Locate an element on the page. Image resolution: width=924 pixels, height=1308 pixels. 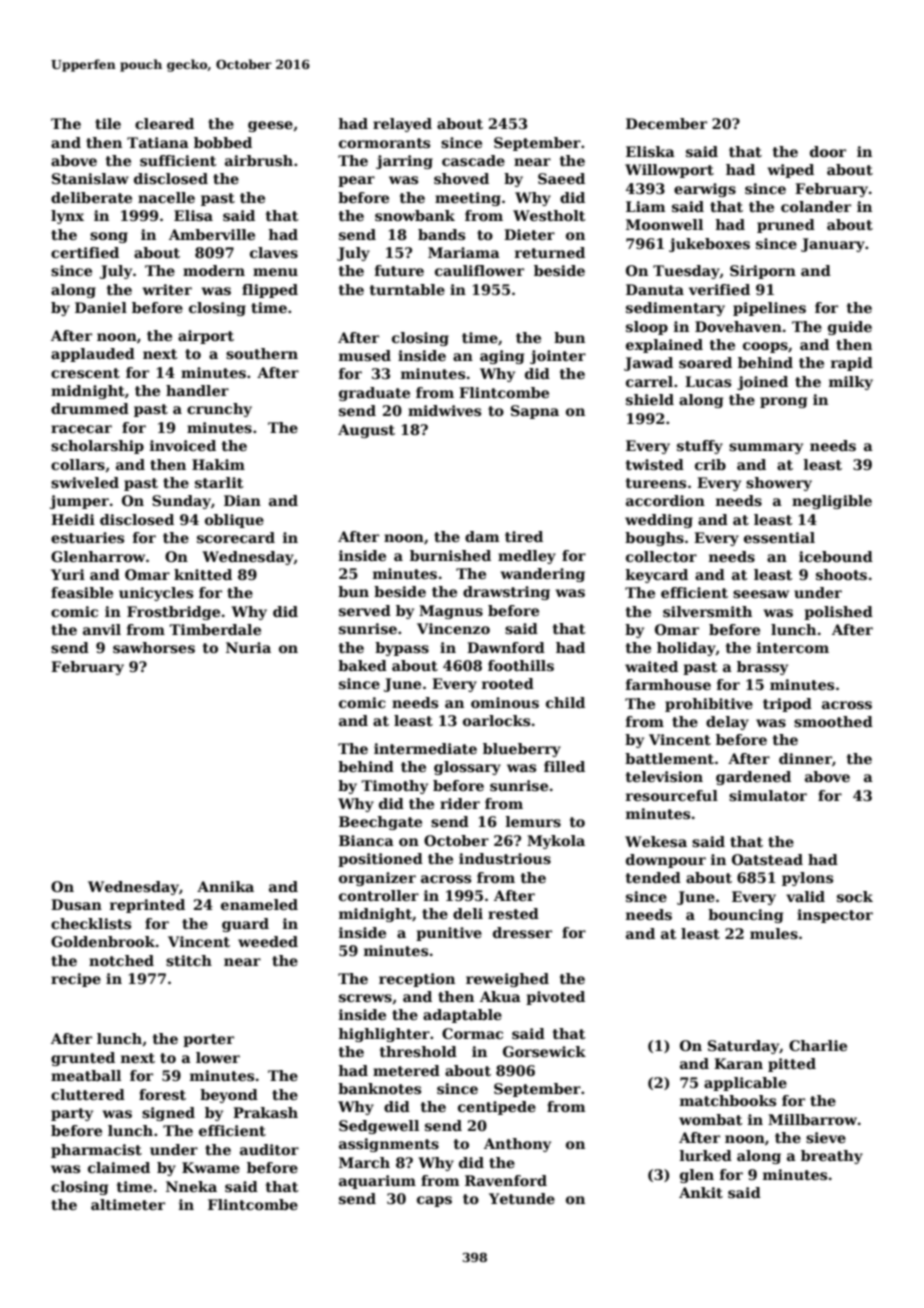
rider is located at coordinates (460, 803).
